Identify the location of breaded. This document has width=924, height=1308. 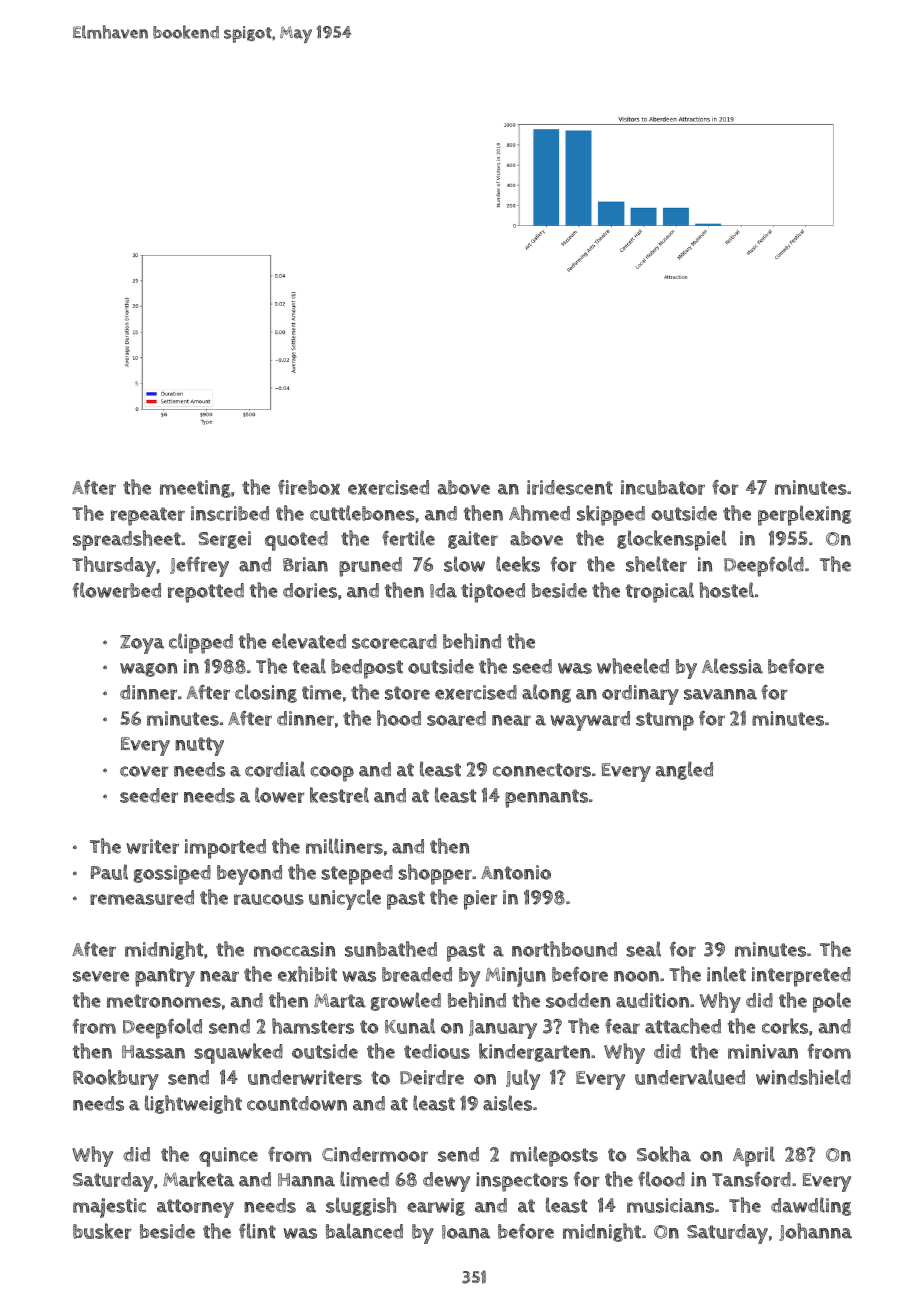
(417, 974).
